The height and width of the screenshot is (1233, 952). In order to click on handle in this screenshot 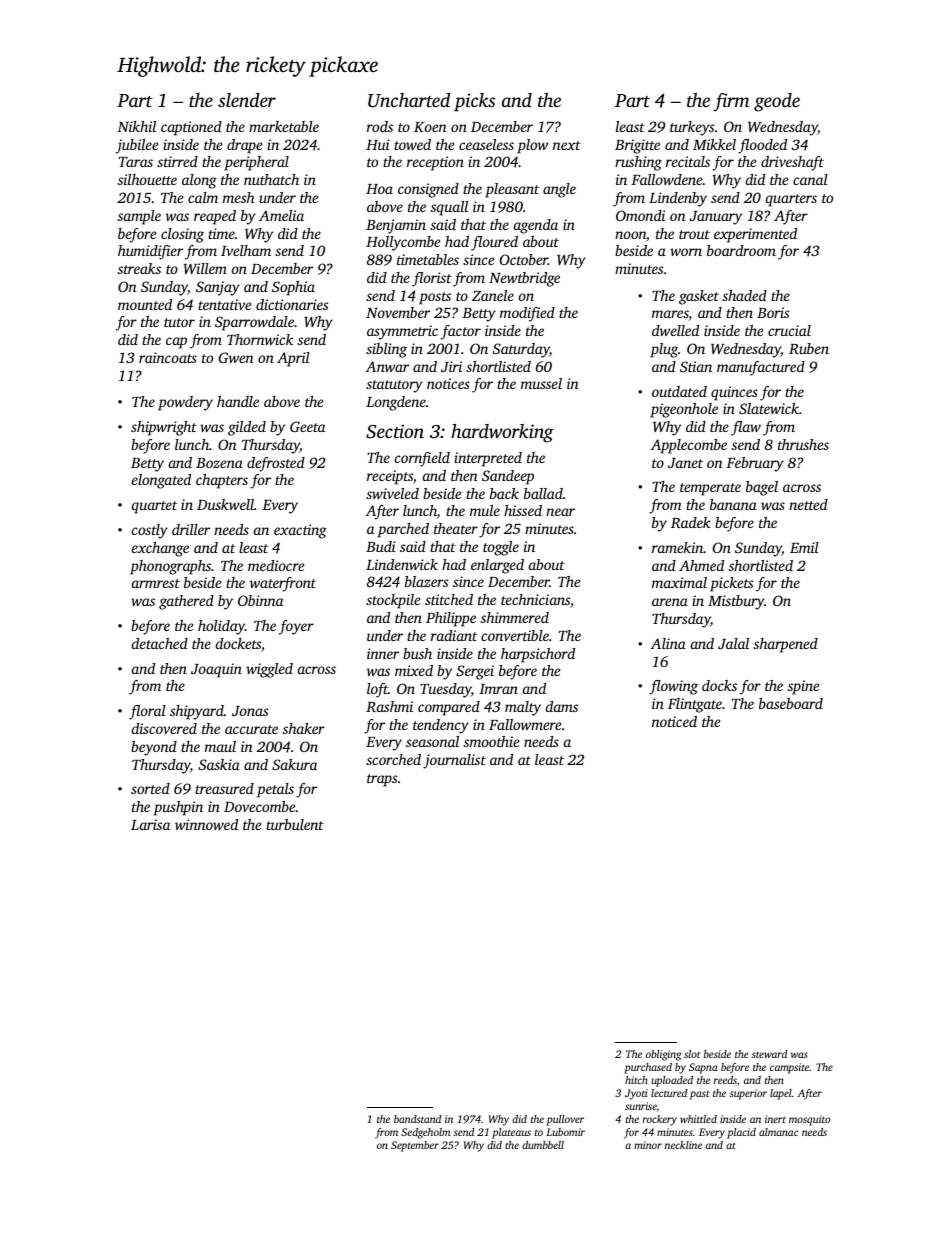, I will do `click(238, 401)`.
